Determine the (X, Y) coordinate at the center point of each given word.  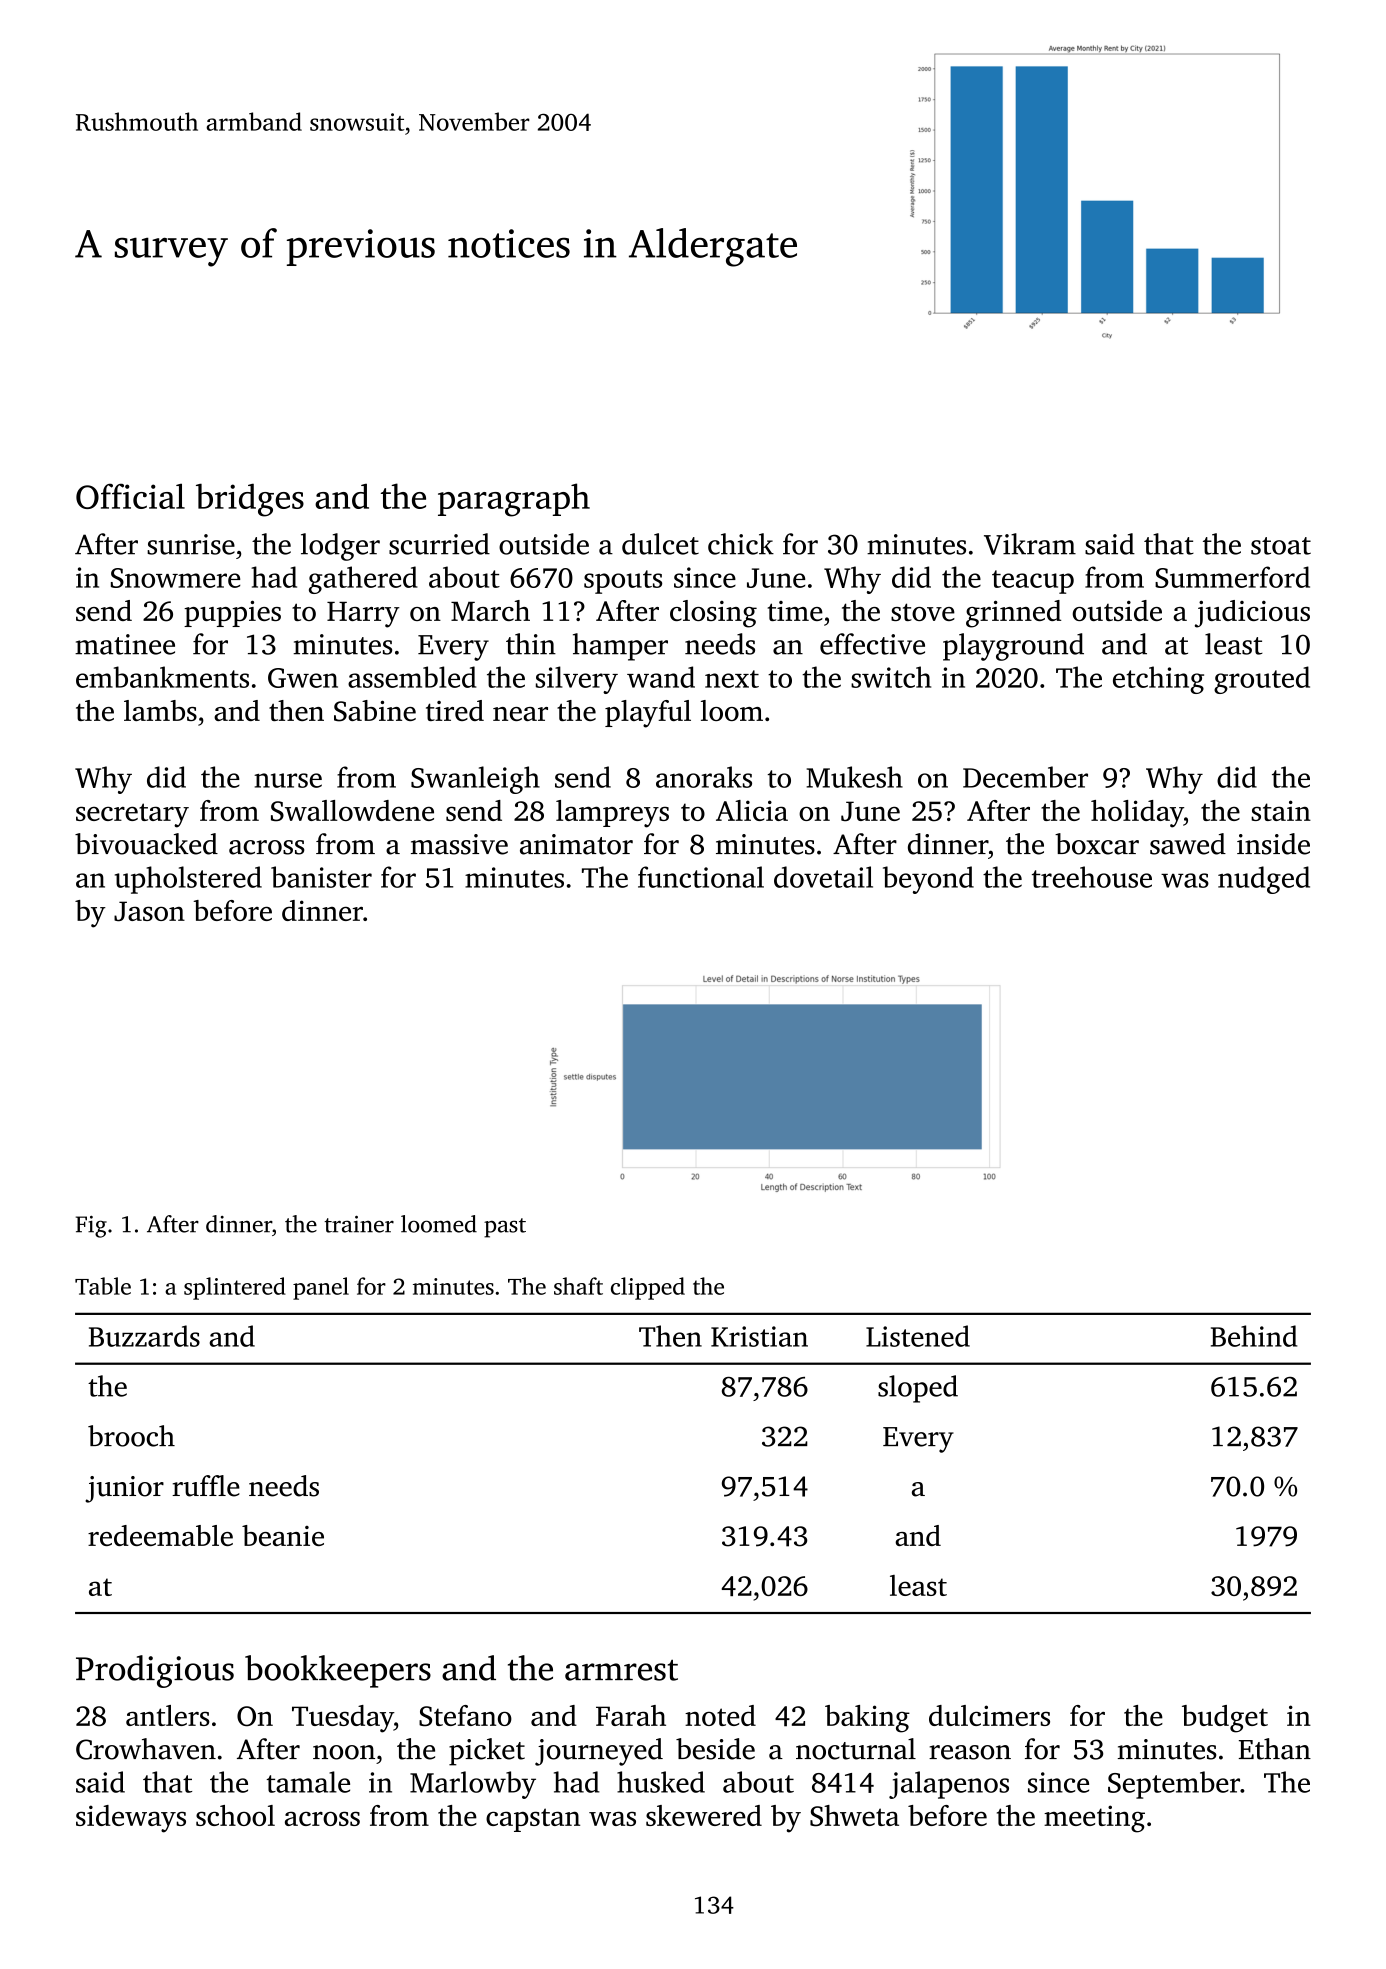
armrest (621, 1670)
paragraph (514, 500)
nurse (288, 780)
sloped (918, 1389)
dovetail (823, 877)
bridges (250, 500)
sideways (131, 1819)
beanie (283, 1535)
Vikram (1030, 544)
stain (1281, 810)
